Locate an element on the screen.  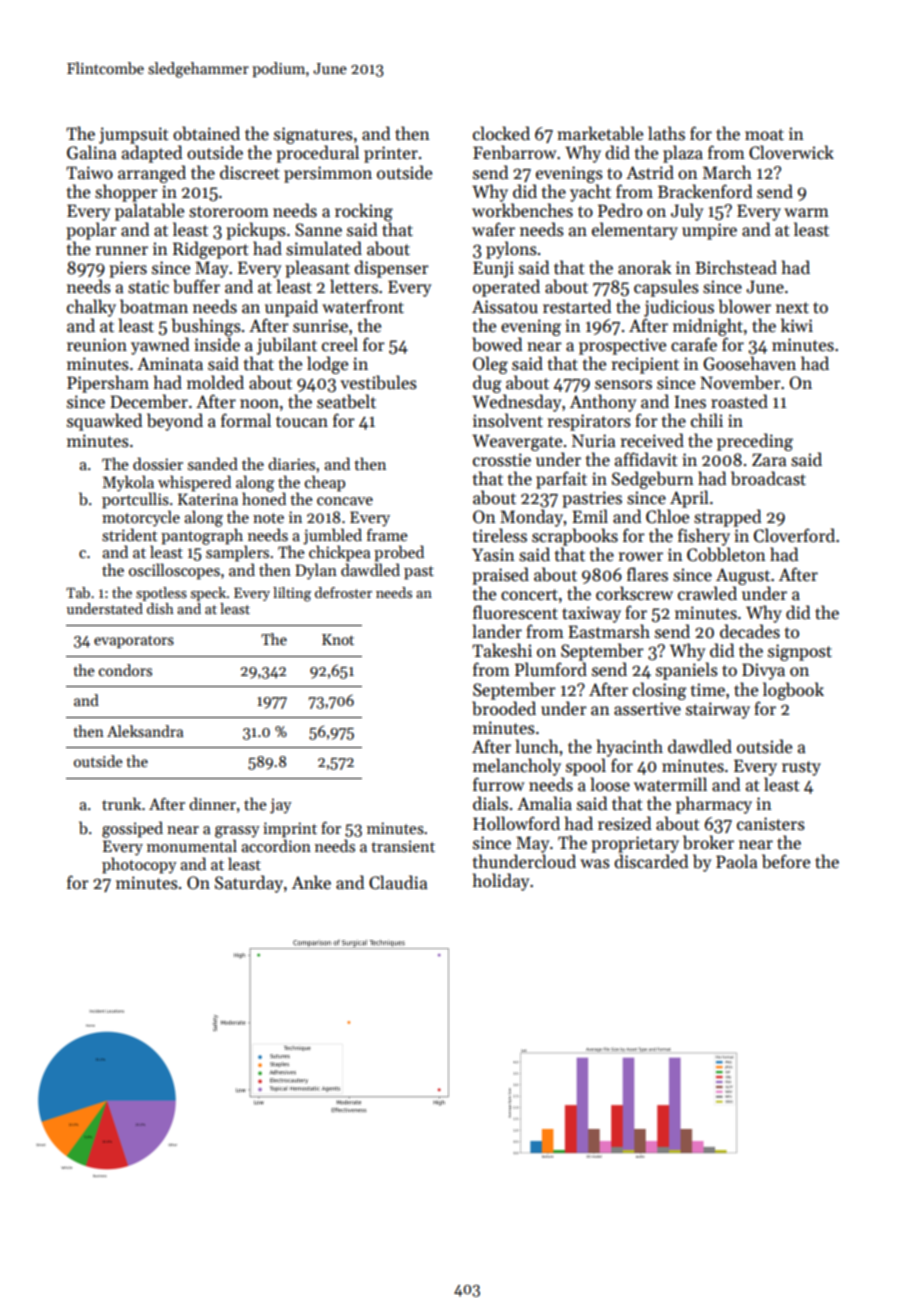
fluorescent is located at coordinates (515, 612).
